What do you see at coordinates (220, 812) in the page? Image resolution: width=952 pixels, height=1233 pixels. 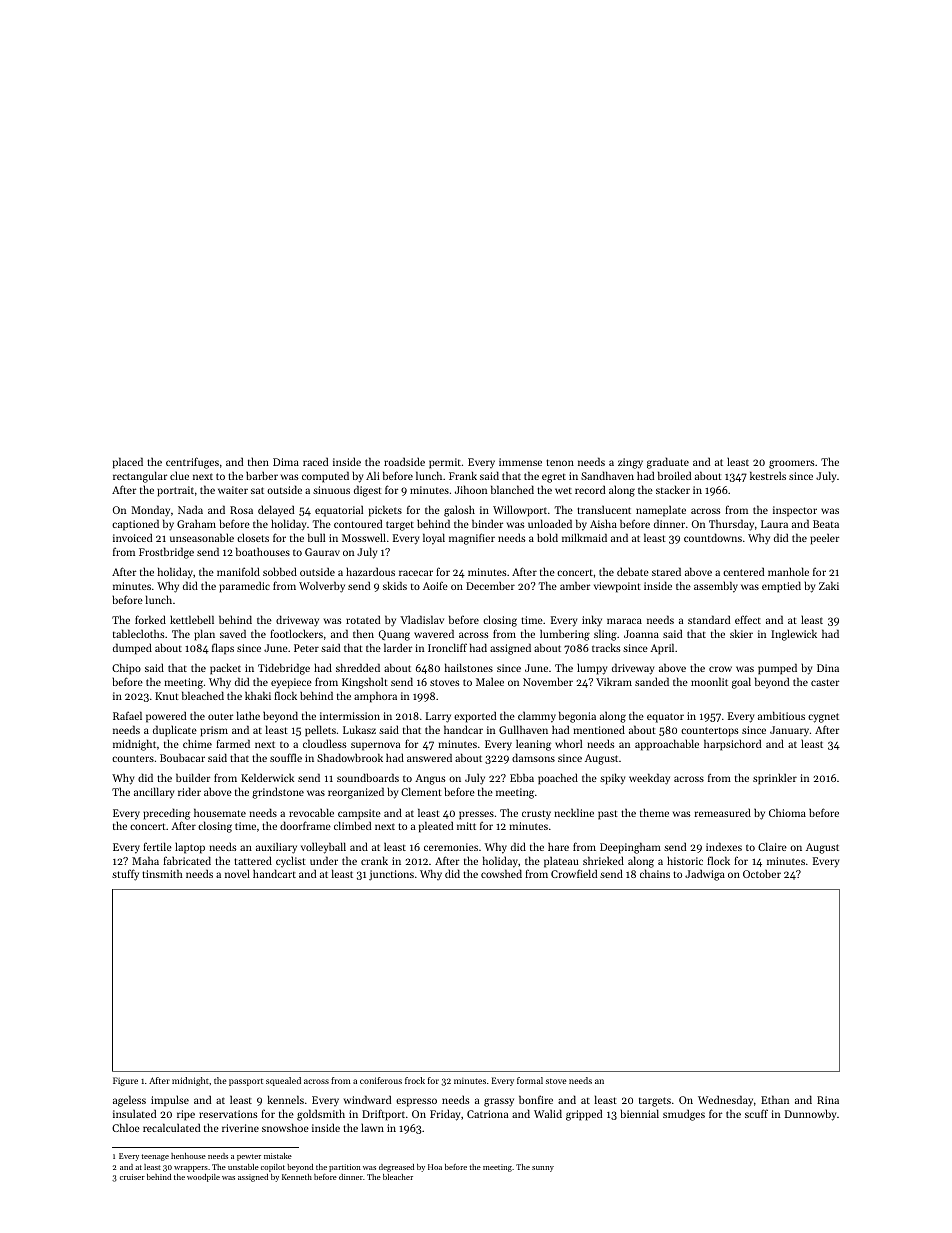 I see `housemate` at bounding box center [220, 812].
